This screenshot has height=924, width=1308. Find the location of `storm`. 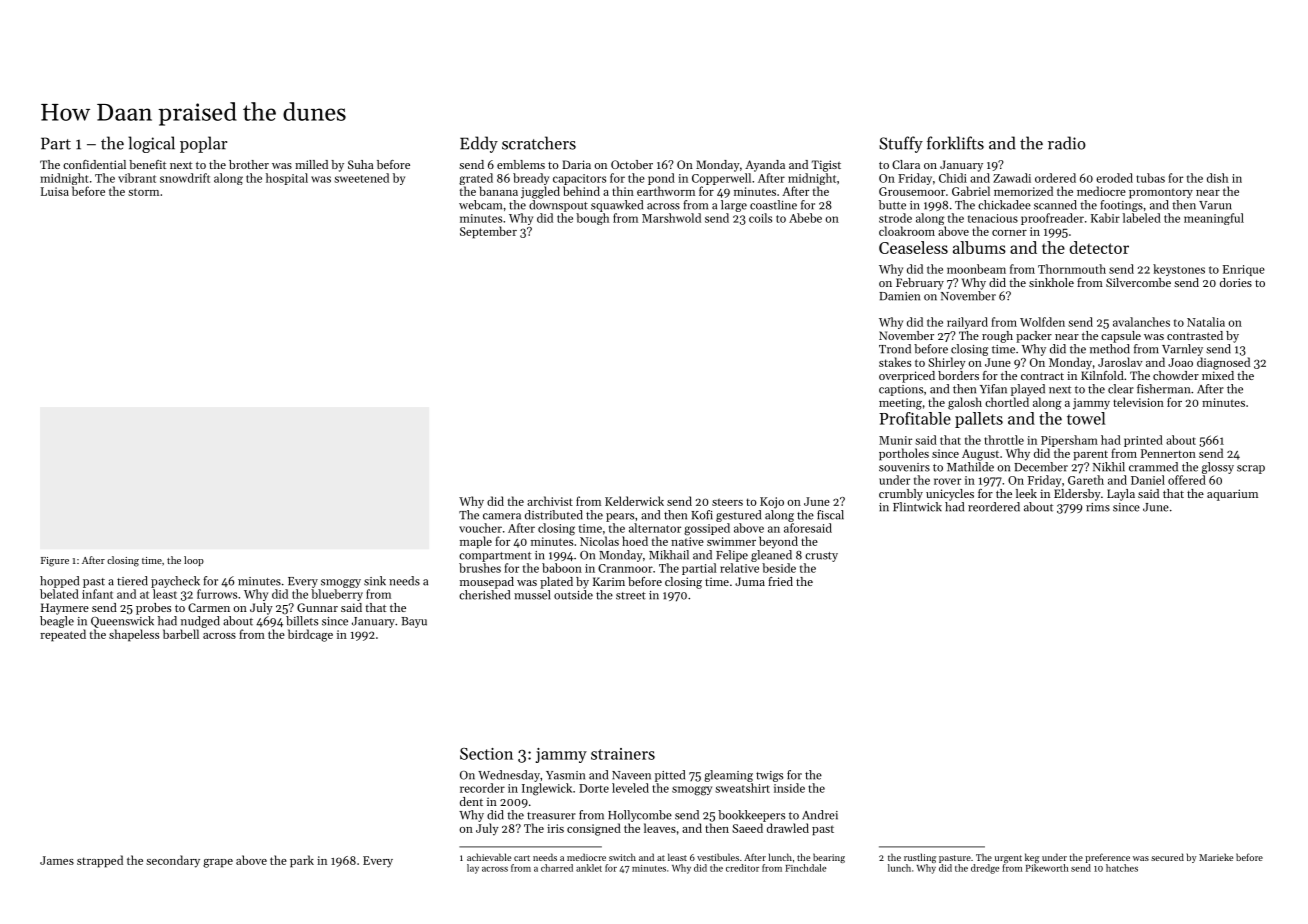

storm is located at coordinates (143, 192).
